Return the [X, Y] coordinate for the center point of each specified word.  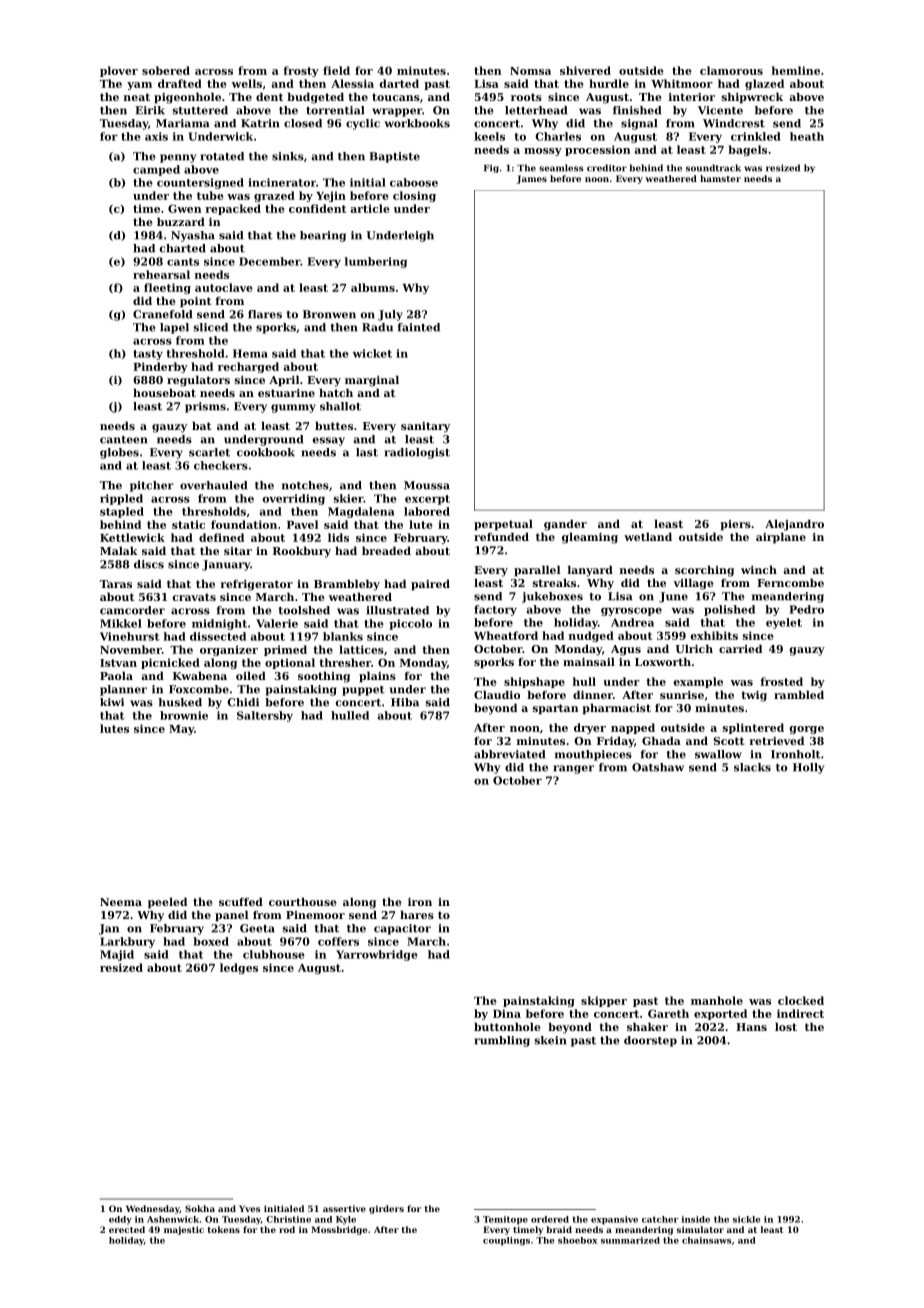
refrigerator [256, 585]
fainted [419, 327]
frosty [301, 71]
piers [735, 525]
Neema [121, 902]
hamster [720, 178]
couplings [506, 1241]
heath [807, 136]
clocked [801, 1000]
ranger [573, 769]
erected [127, 1229]
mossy [543, 152]
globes [119, 453]
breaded [386, 550]
